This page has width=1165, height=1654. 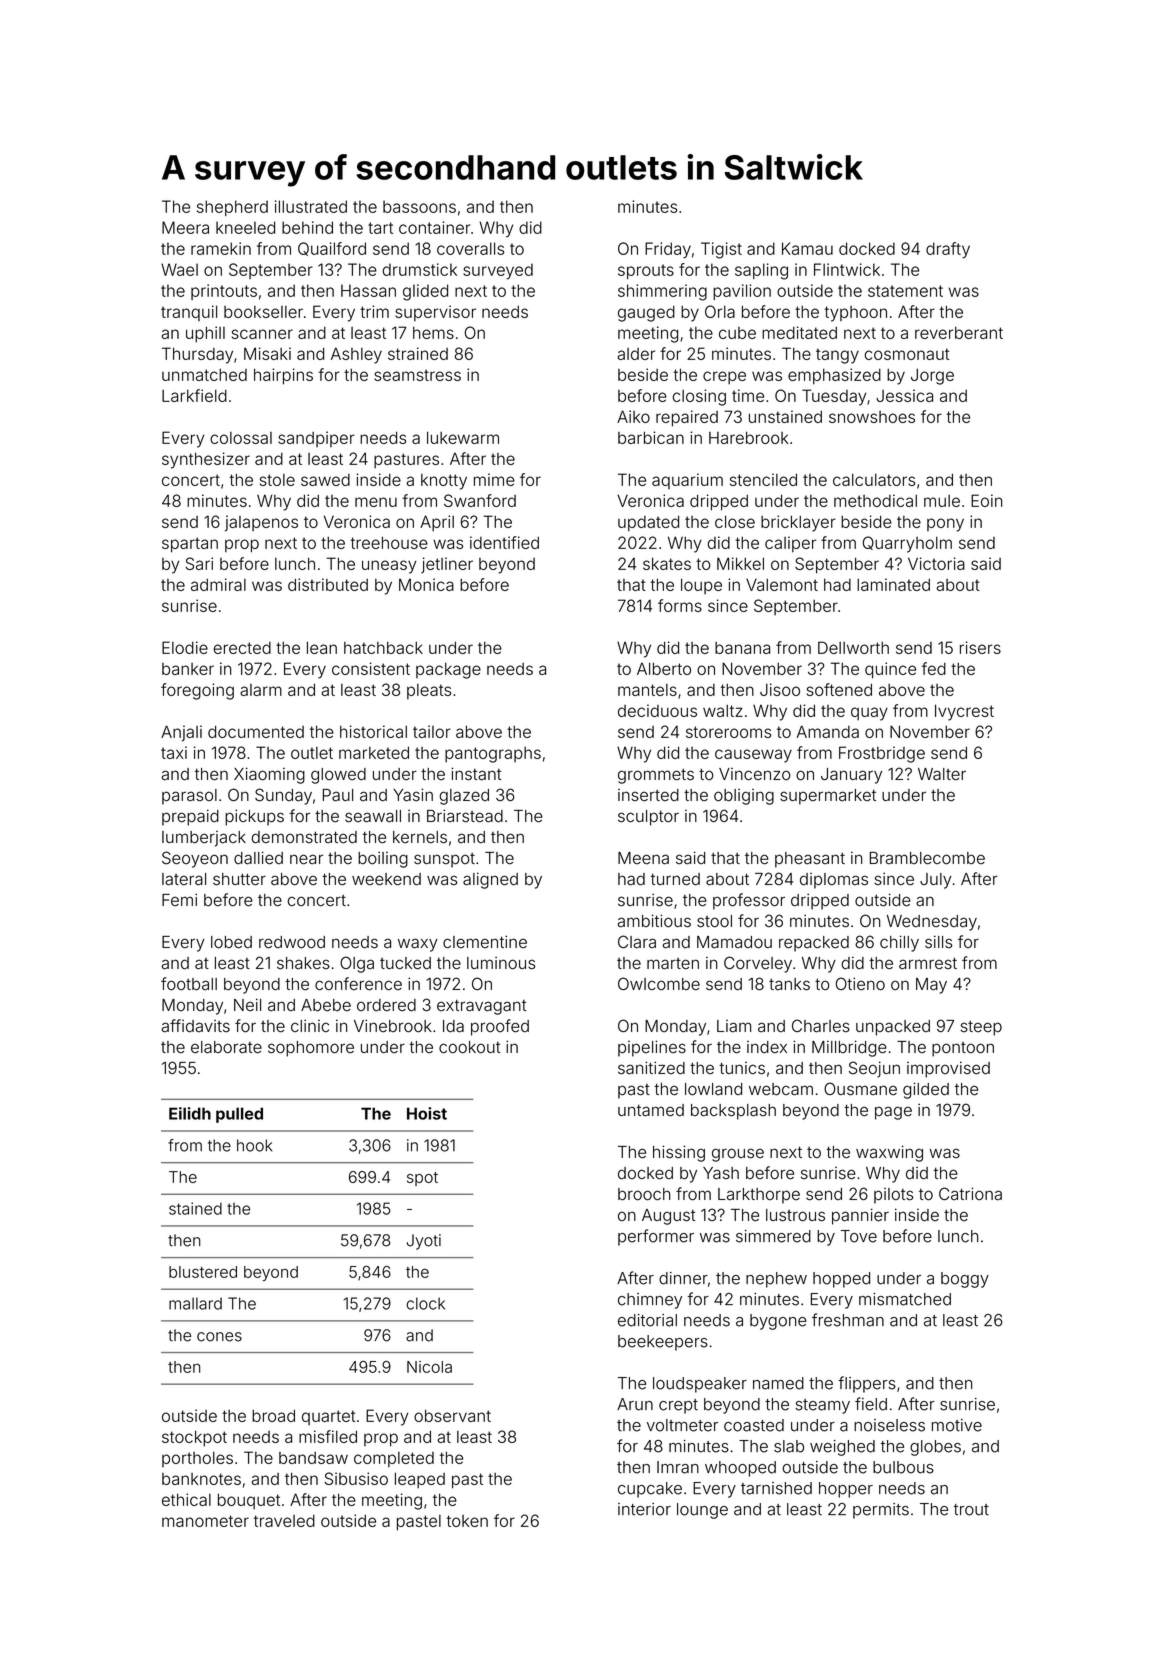 I want to click on bassoons, so click(x=419, y=206).
